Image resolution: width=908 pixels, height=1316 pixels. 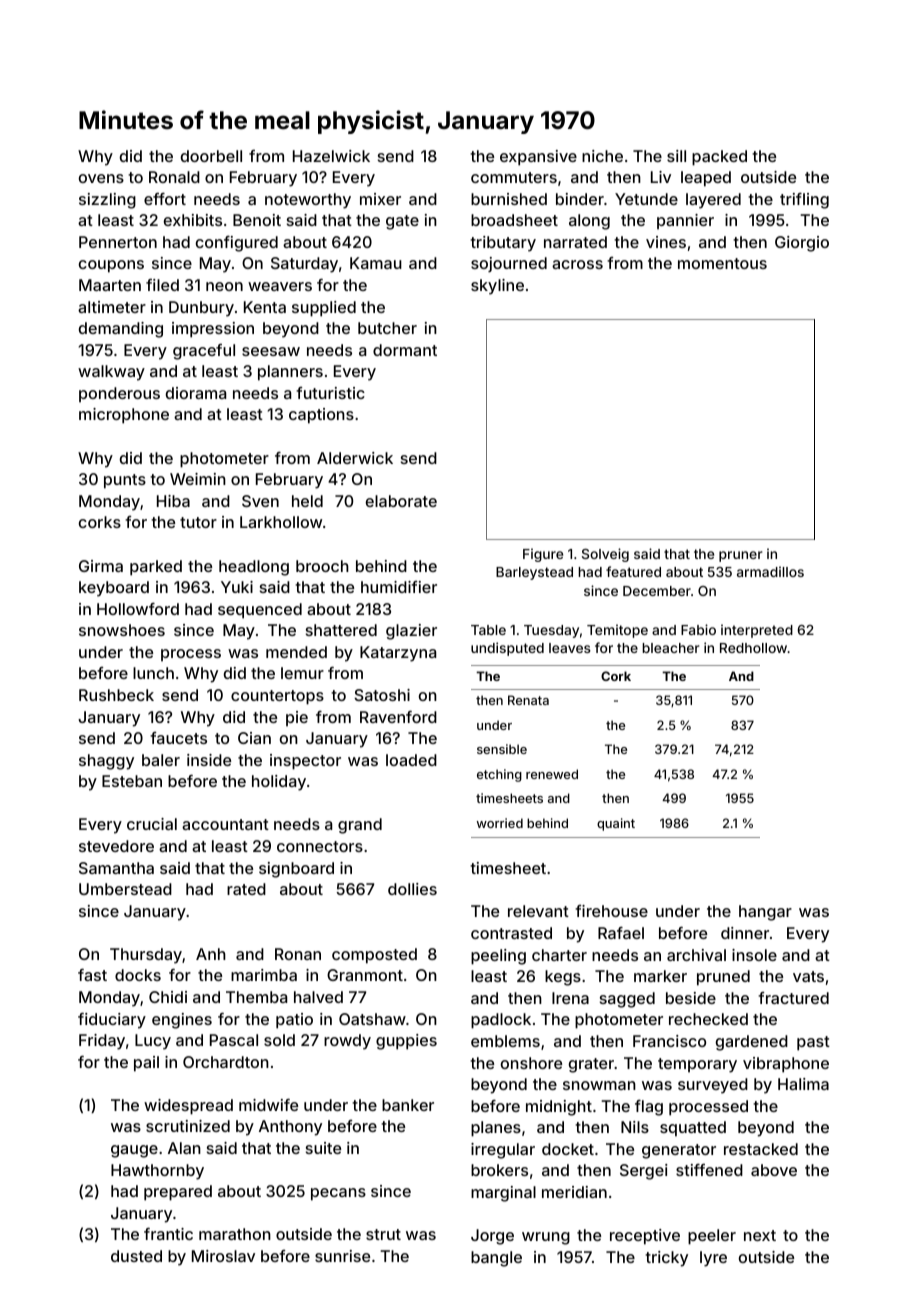 What do you see at coordinates (740, 556) in the screenshot?
I see `pruner` at bounding box center [740, 556].
